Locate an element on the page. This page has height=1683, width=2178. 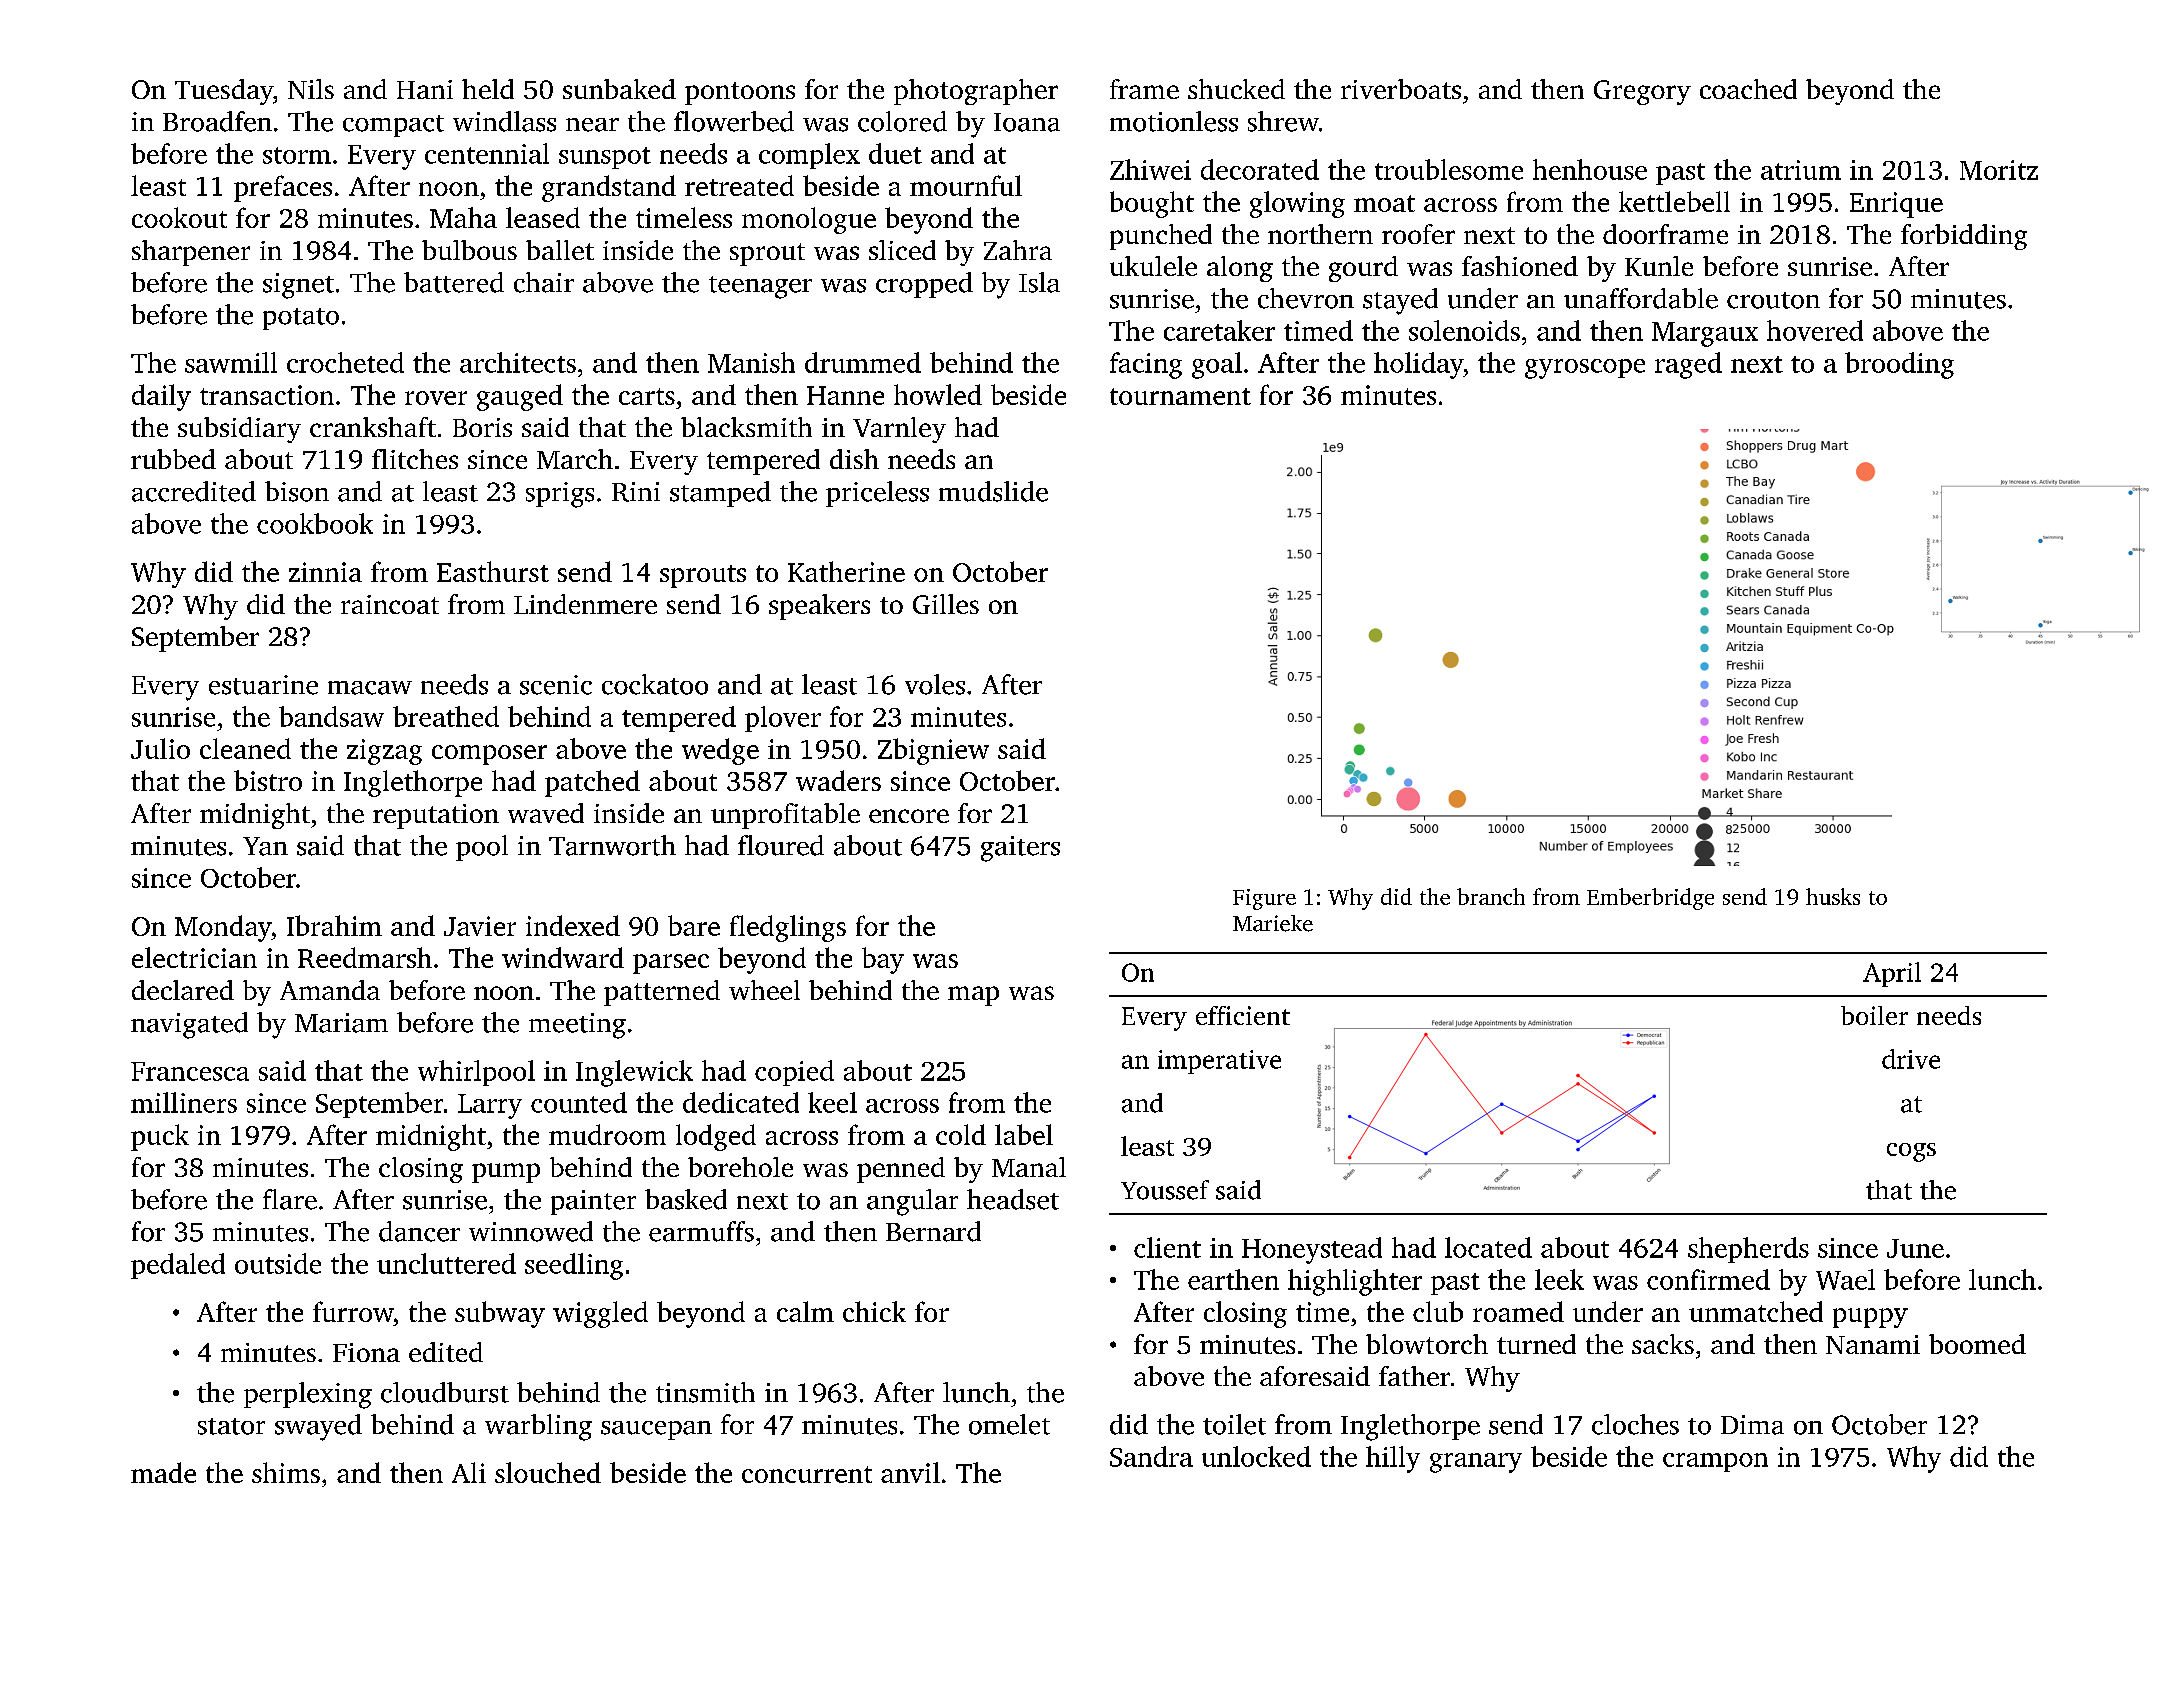
anvil is located at coordinates (910, 1472).
